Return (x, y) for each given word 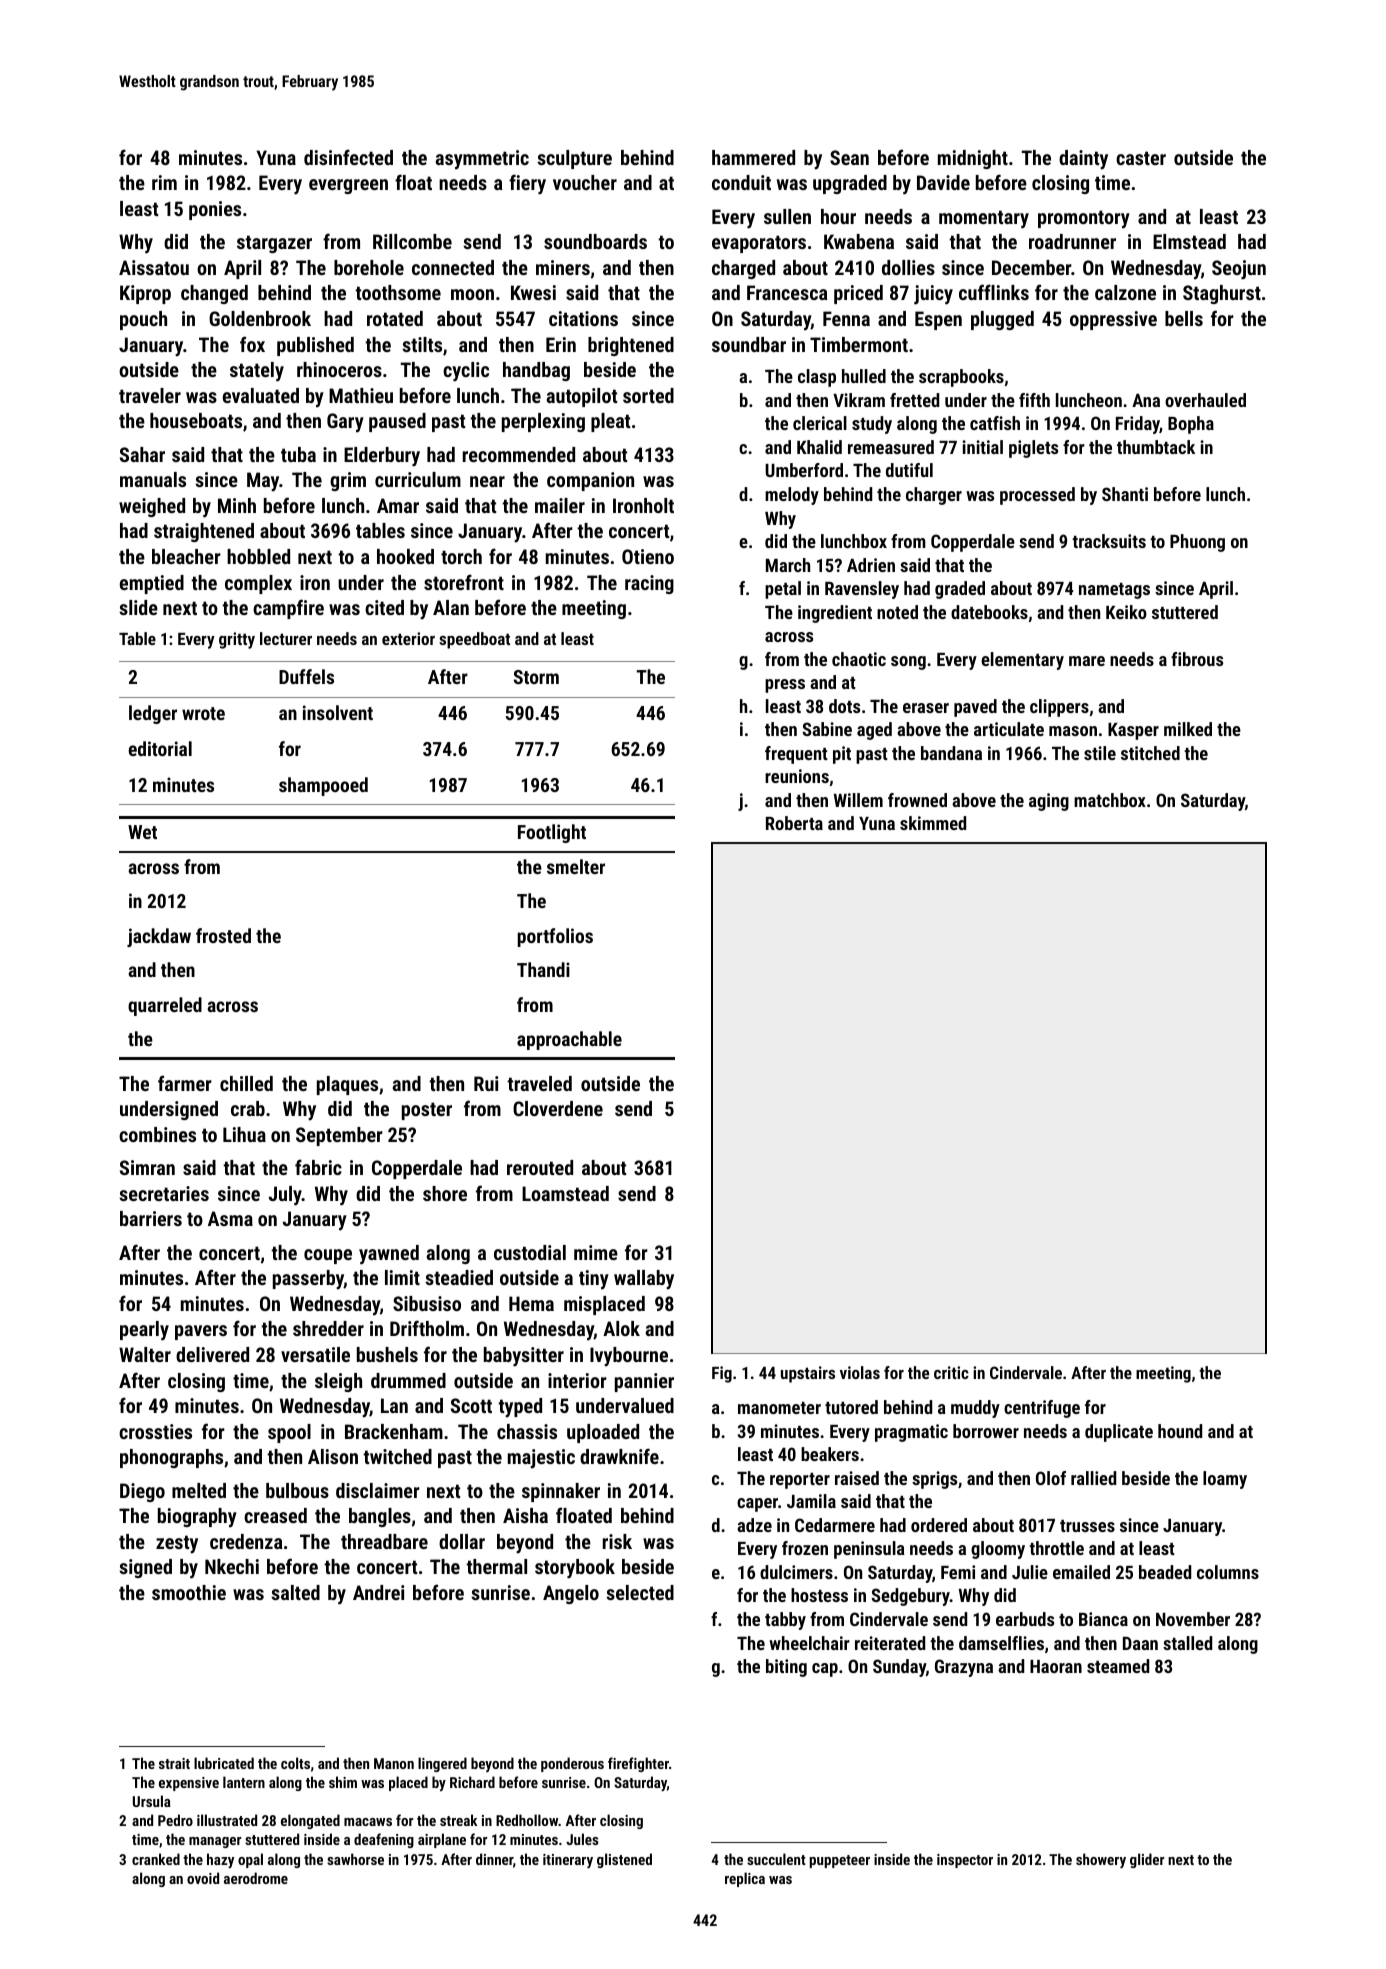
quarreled (165, 1006)
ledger (153, 714)
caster (1141, 158)
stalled (1187, 1643)
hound (1180, 1431)
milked (1188, 729)
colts (295, 1763)
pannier (644, 1382)
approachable (569, 1040)
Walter (145, 1354)
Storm (536, 677)
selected (640, 1592)
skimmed (933, 823)
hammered (753, 157)
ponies (215, 210)
